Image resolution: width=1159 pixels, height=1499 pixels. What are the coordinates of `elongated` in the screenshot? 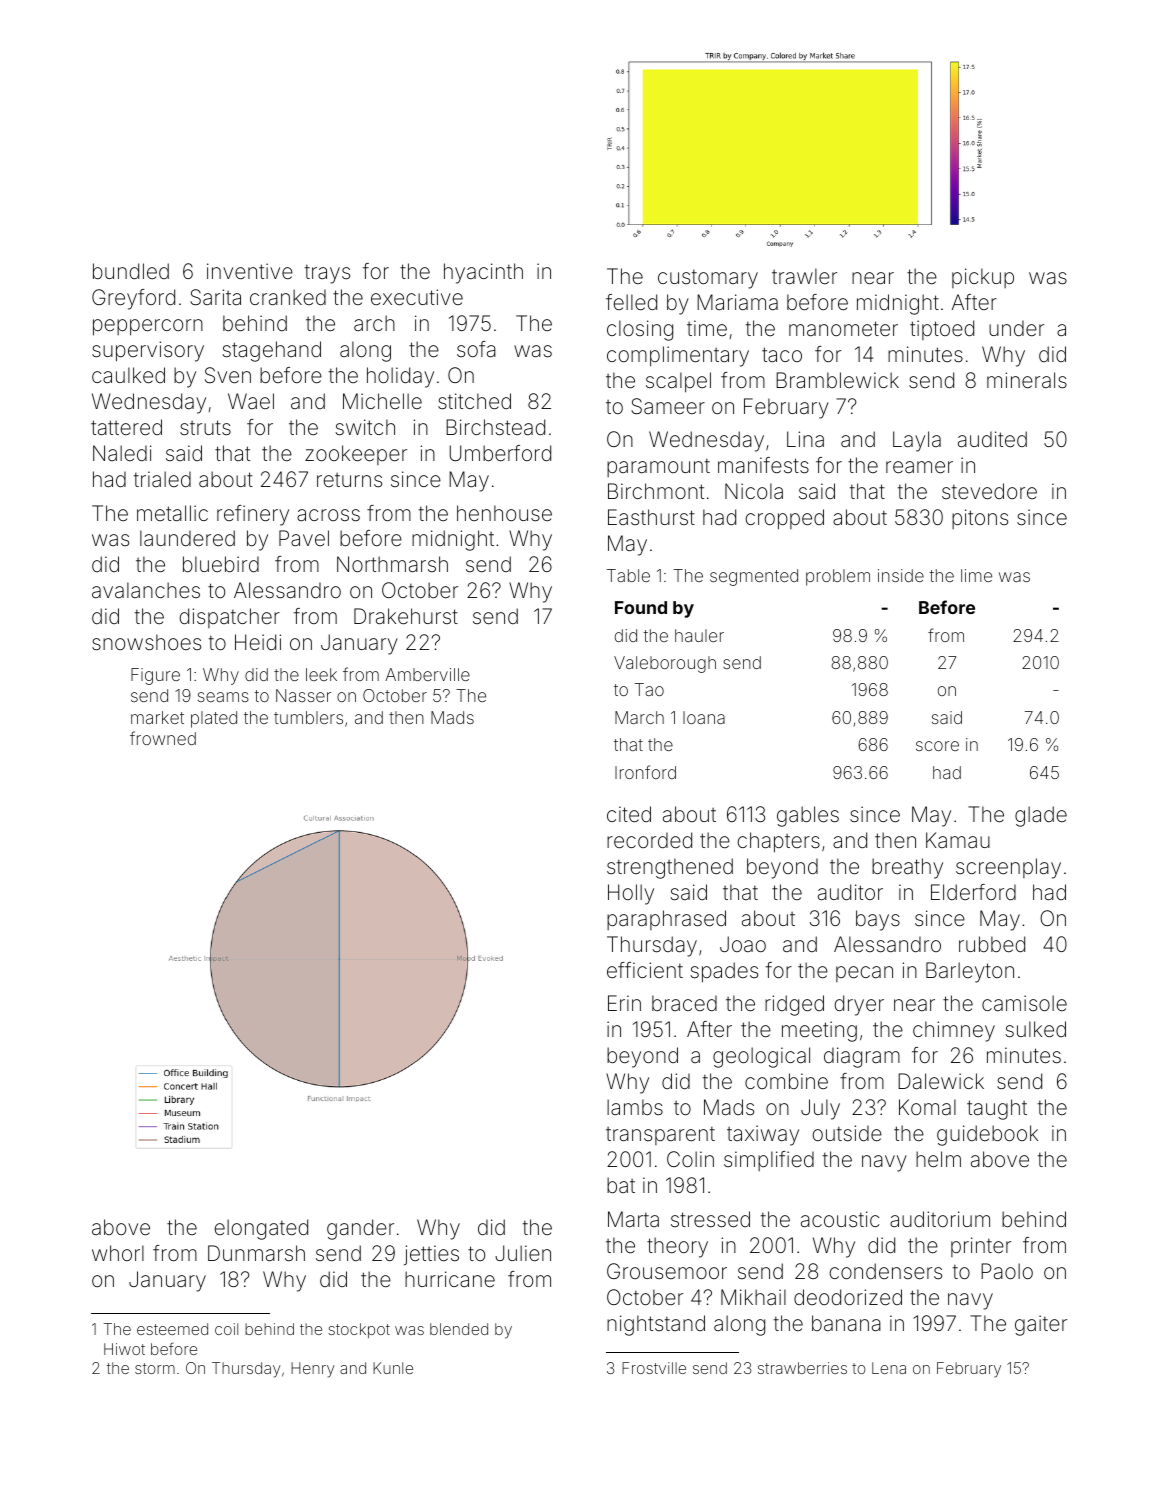 It's located at (261, 1229).
